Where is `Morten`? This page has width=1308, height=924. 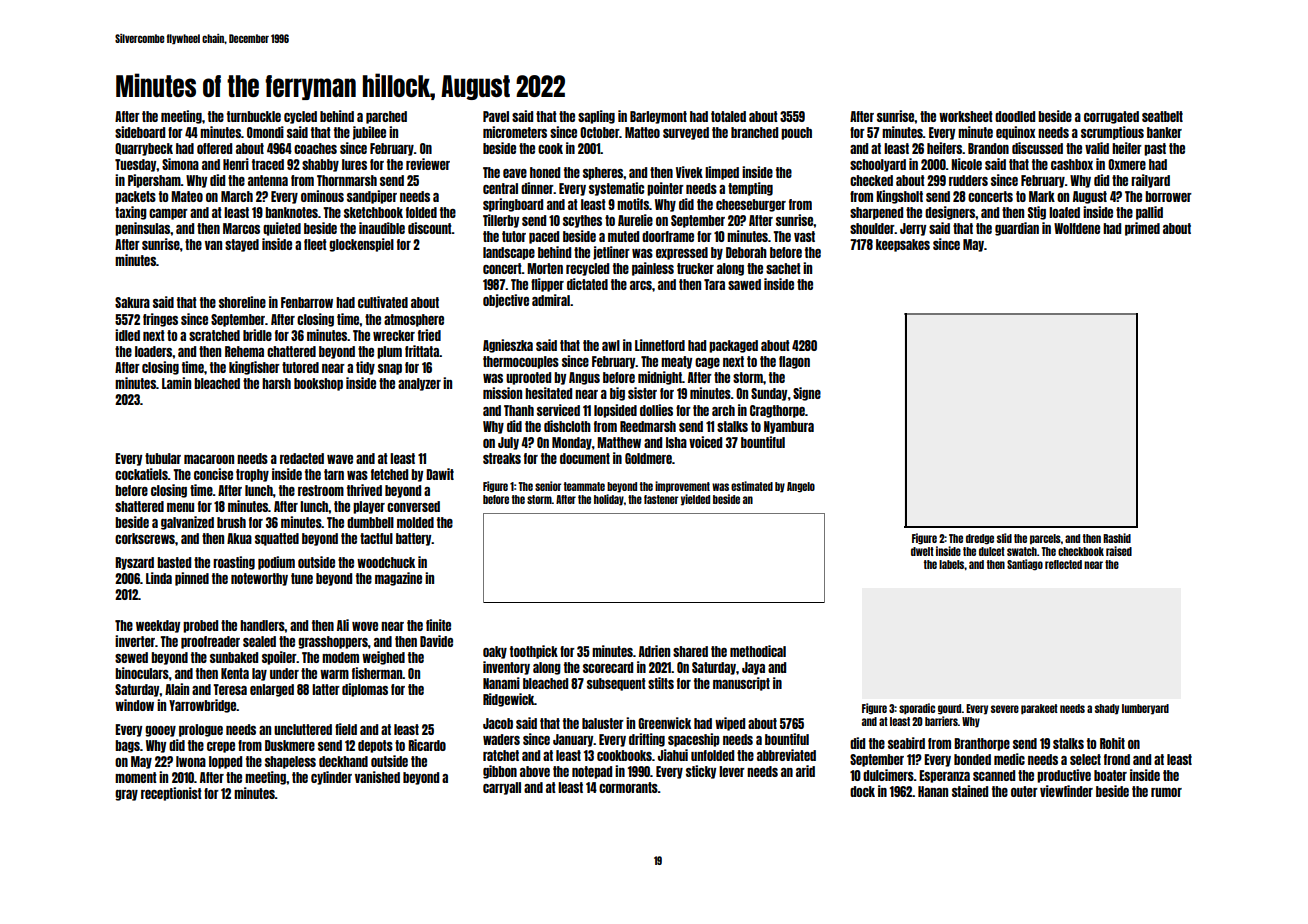
Morten is located at coordinates (545, 268).
